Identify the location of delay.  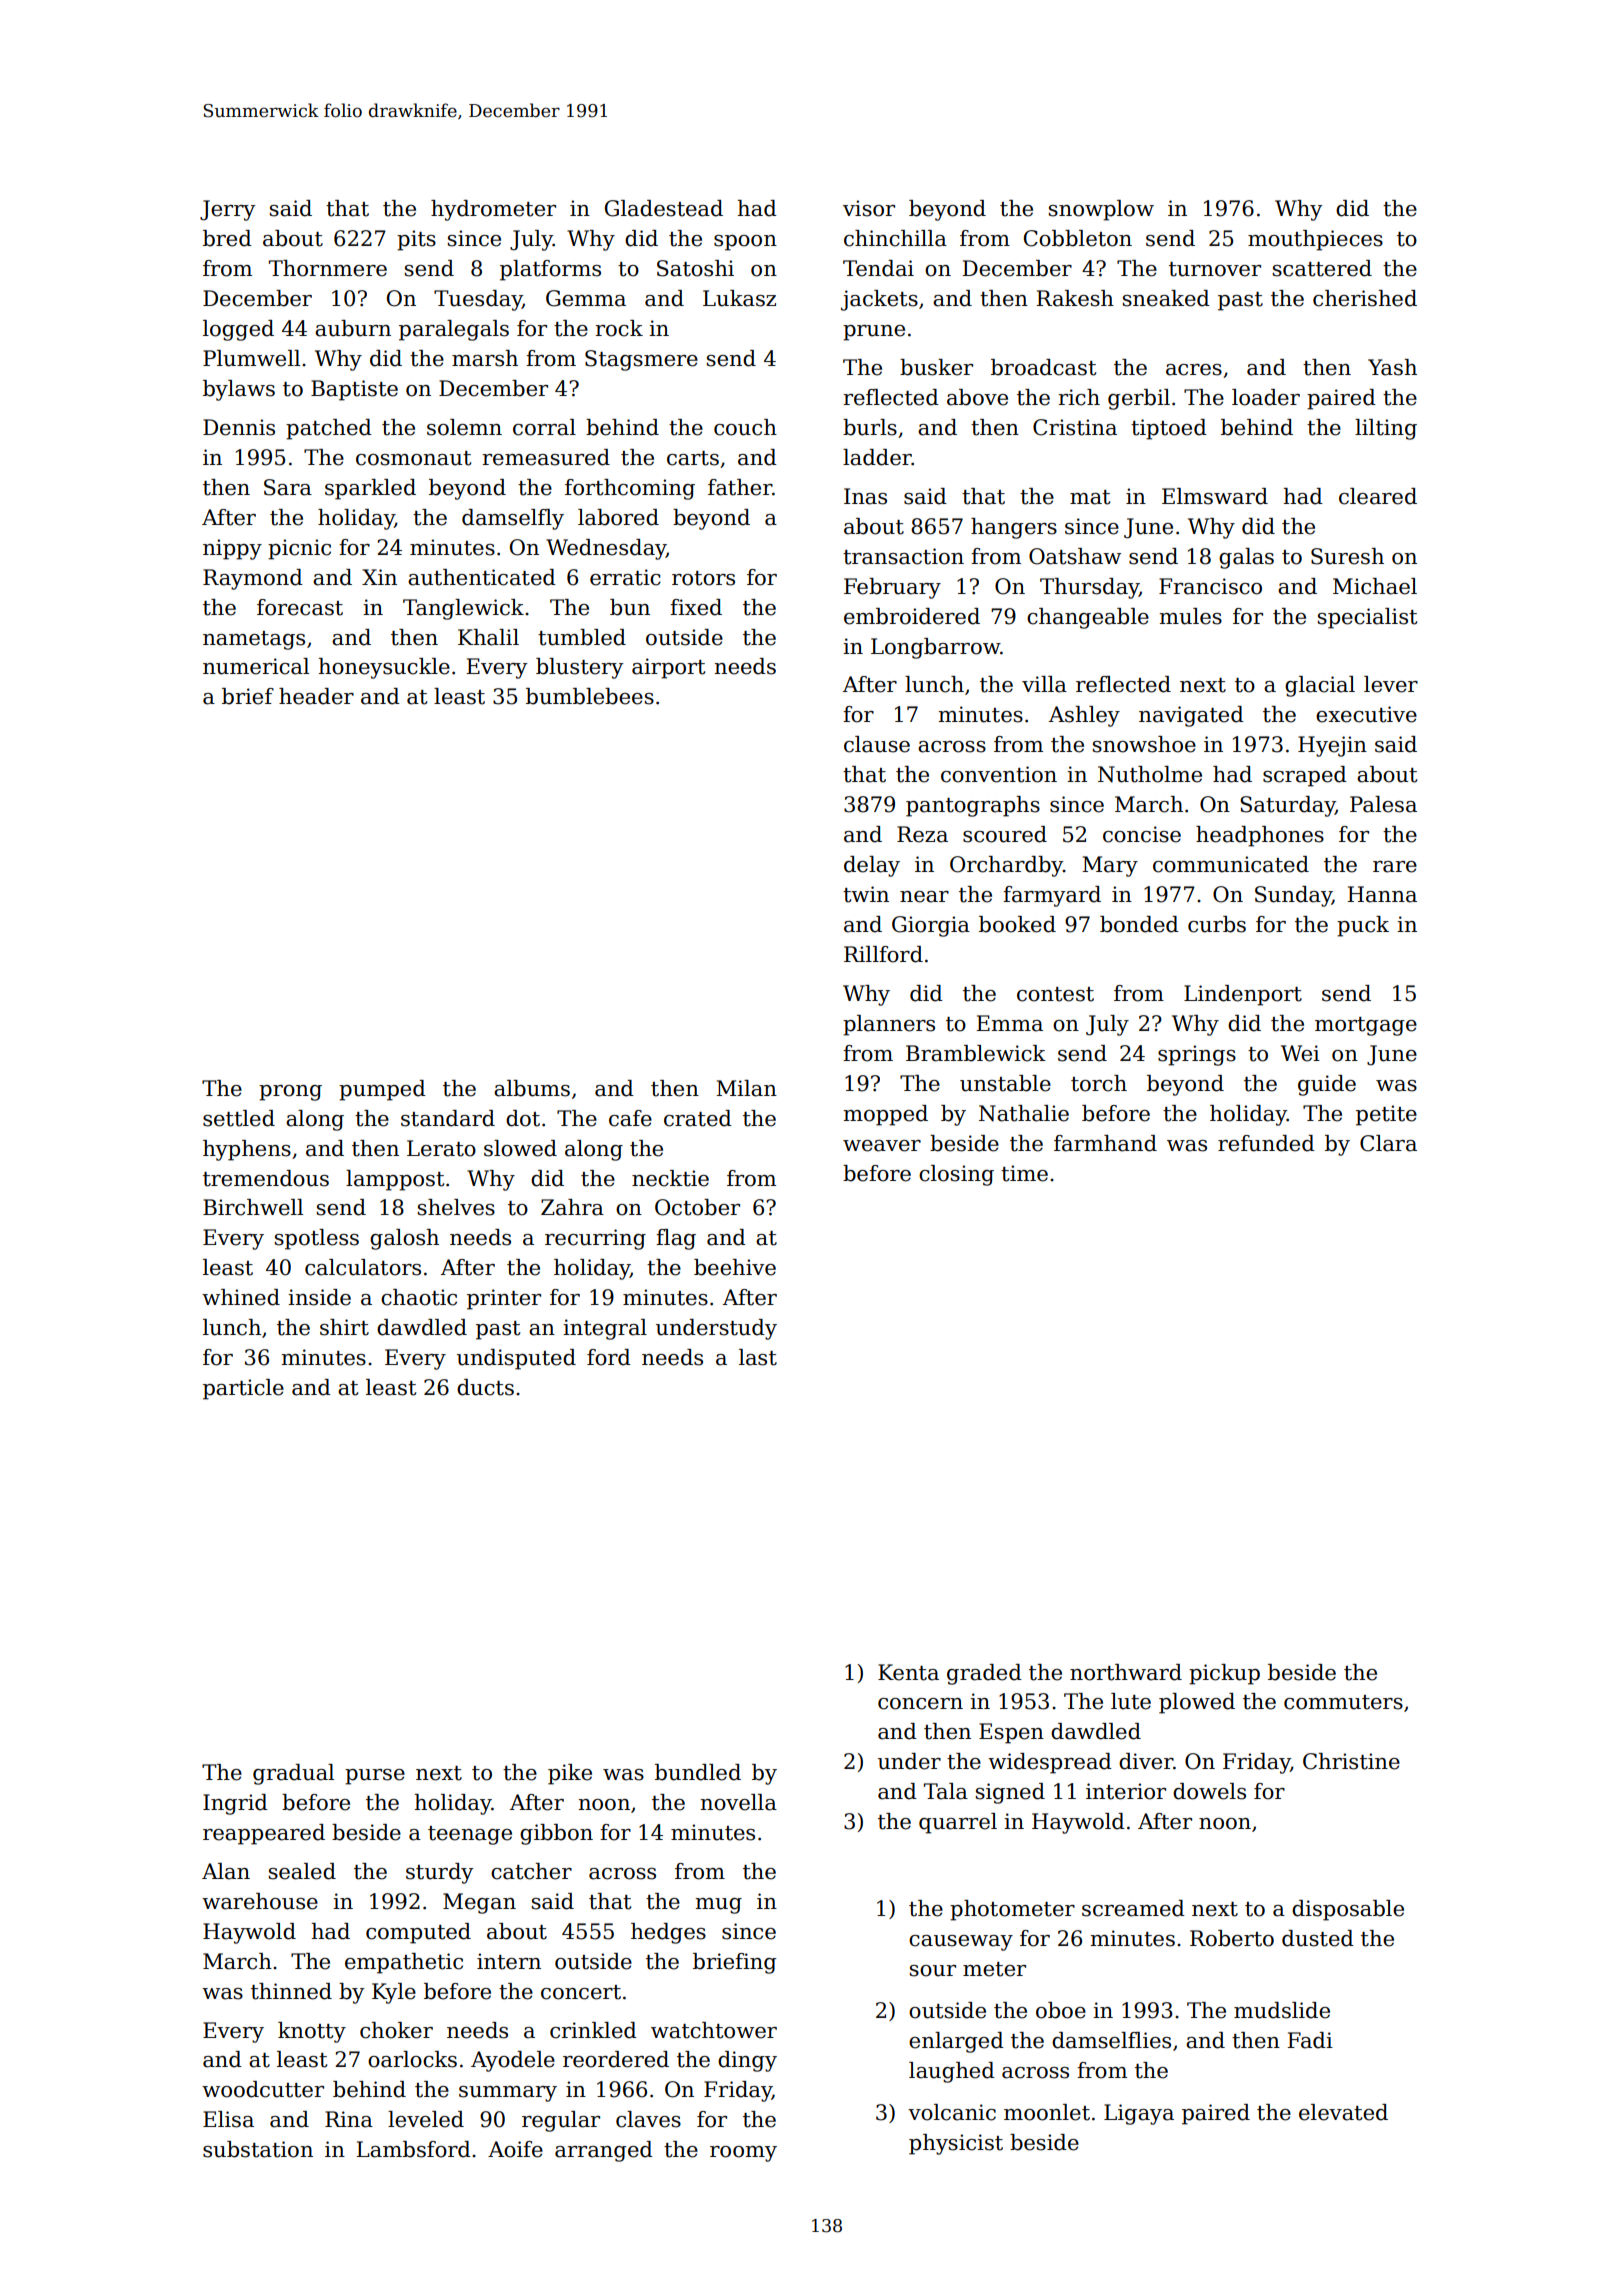
(872, 866).
